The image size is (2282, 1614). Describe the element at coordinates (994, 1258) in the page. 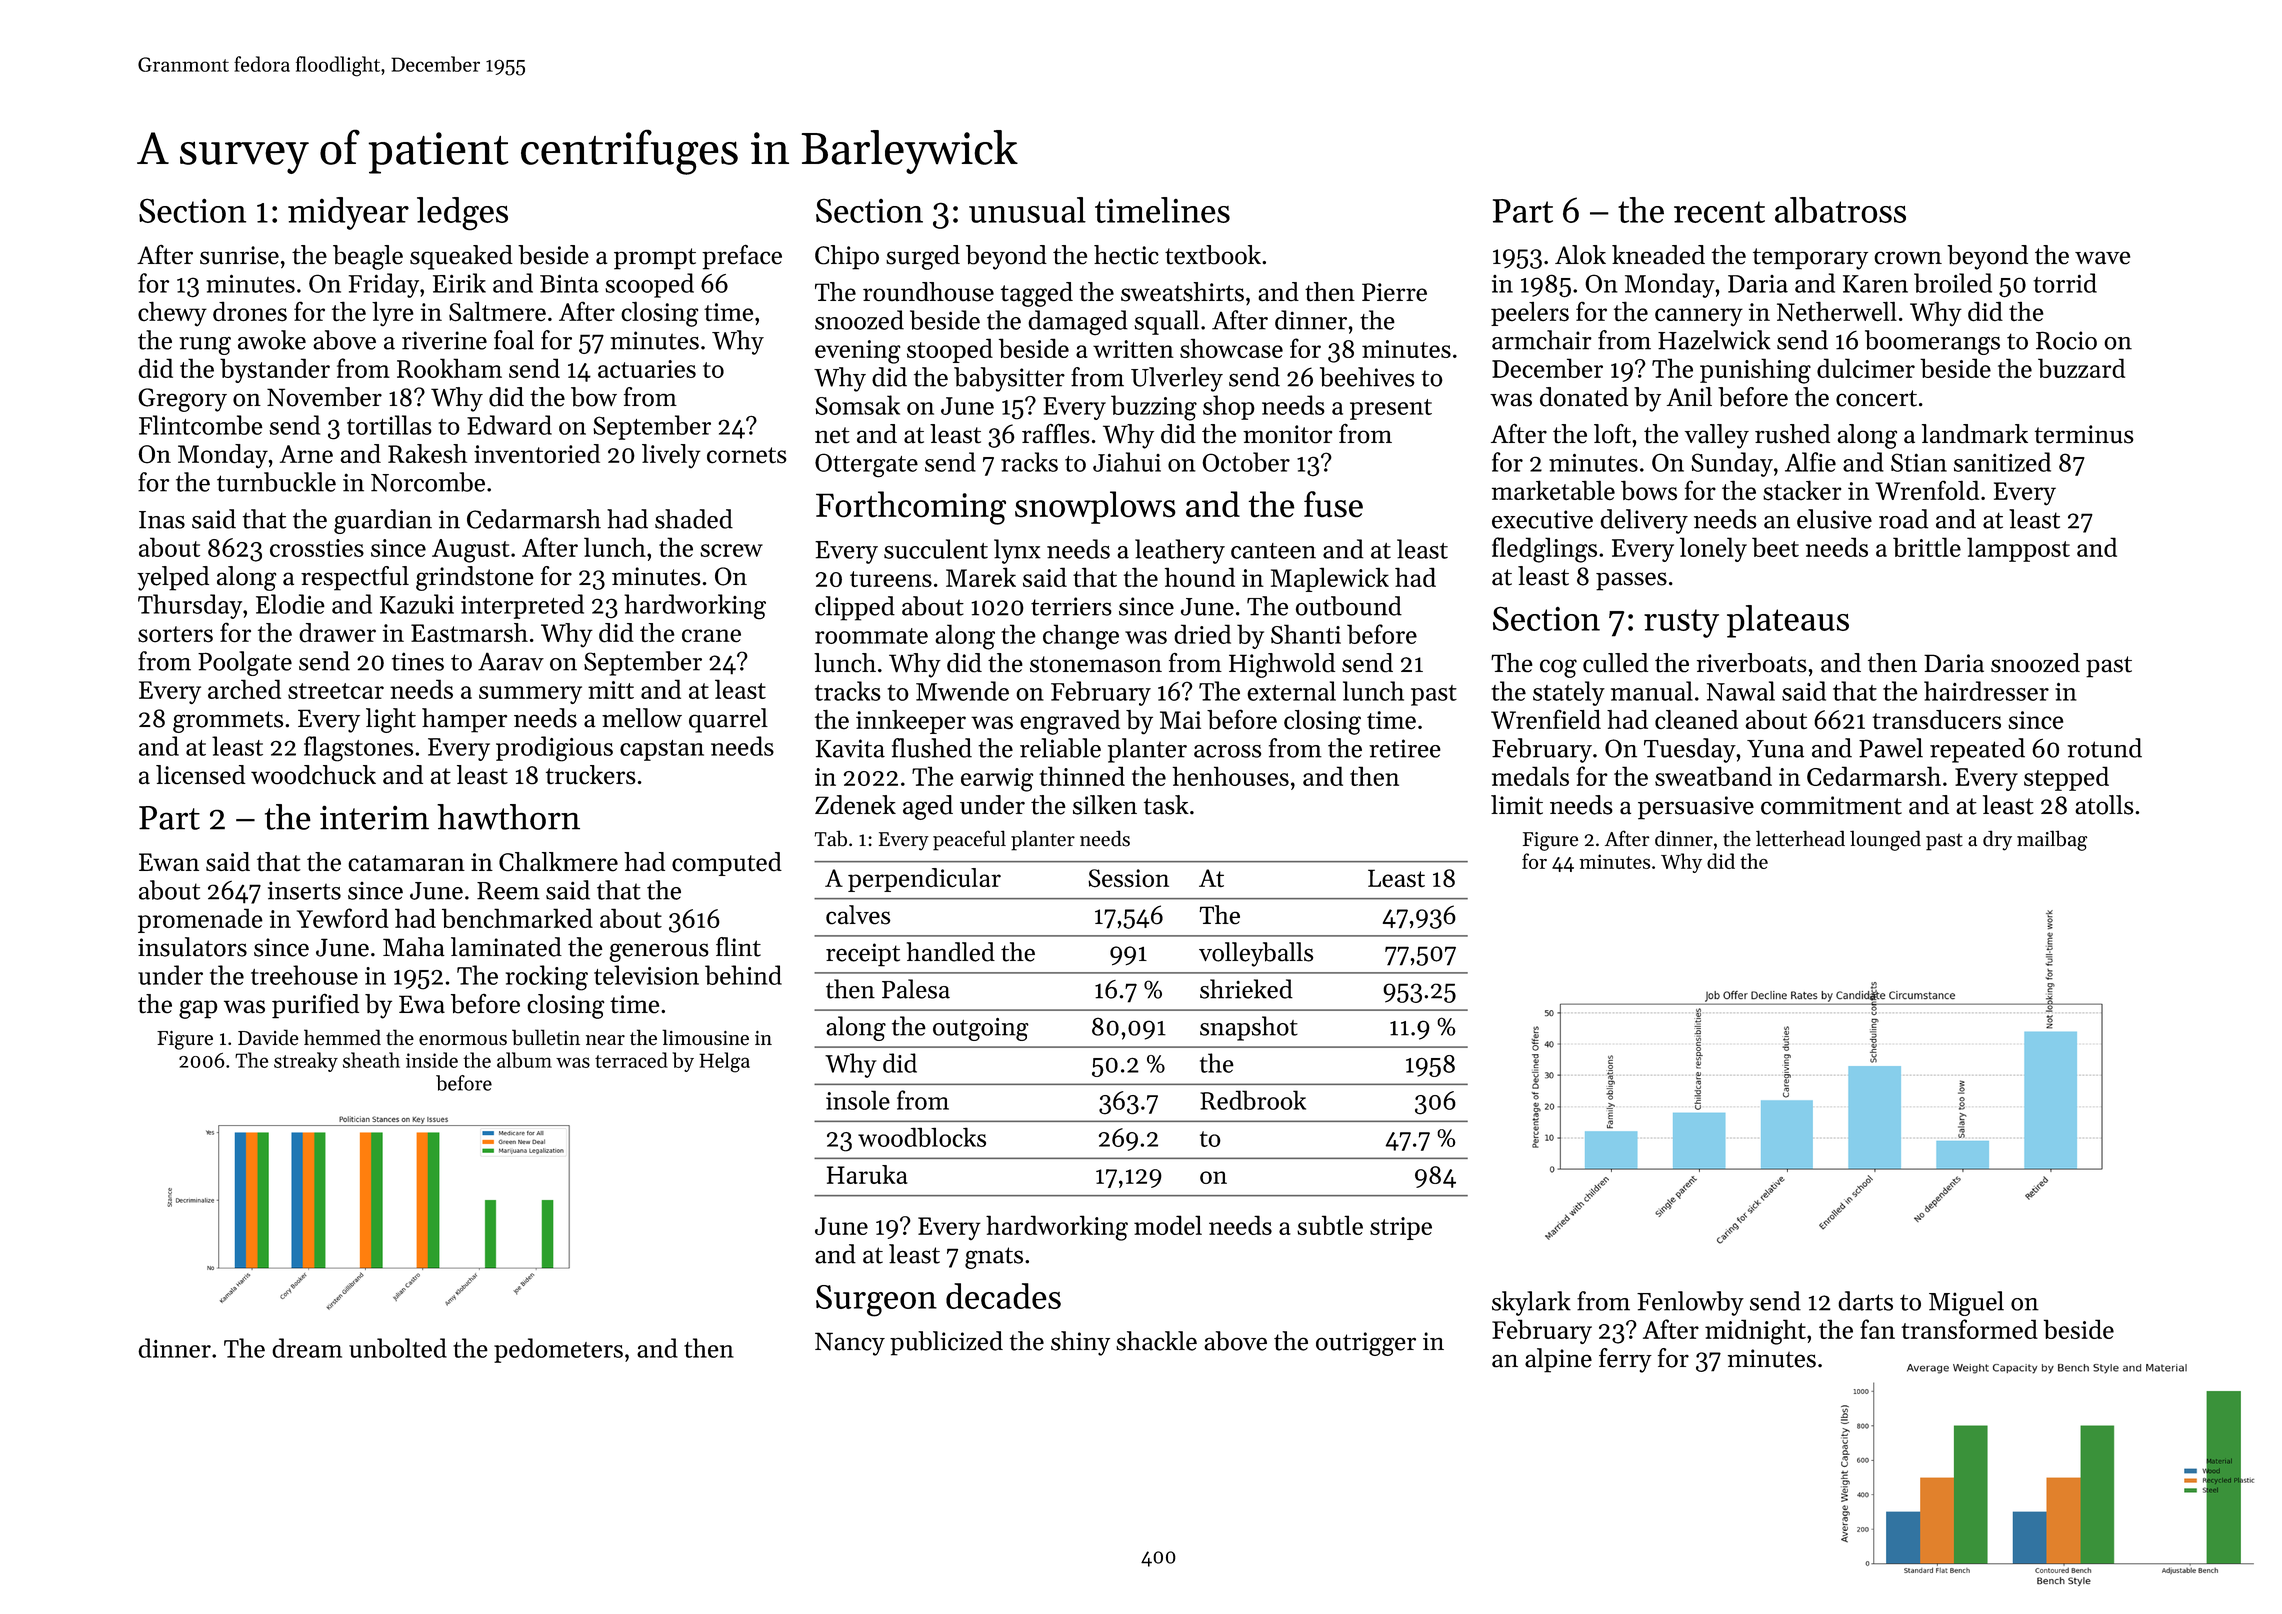

I see `gnats` at that location.
